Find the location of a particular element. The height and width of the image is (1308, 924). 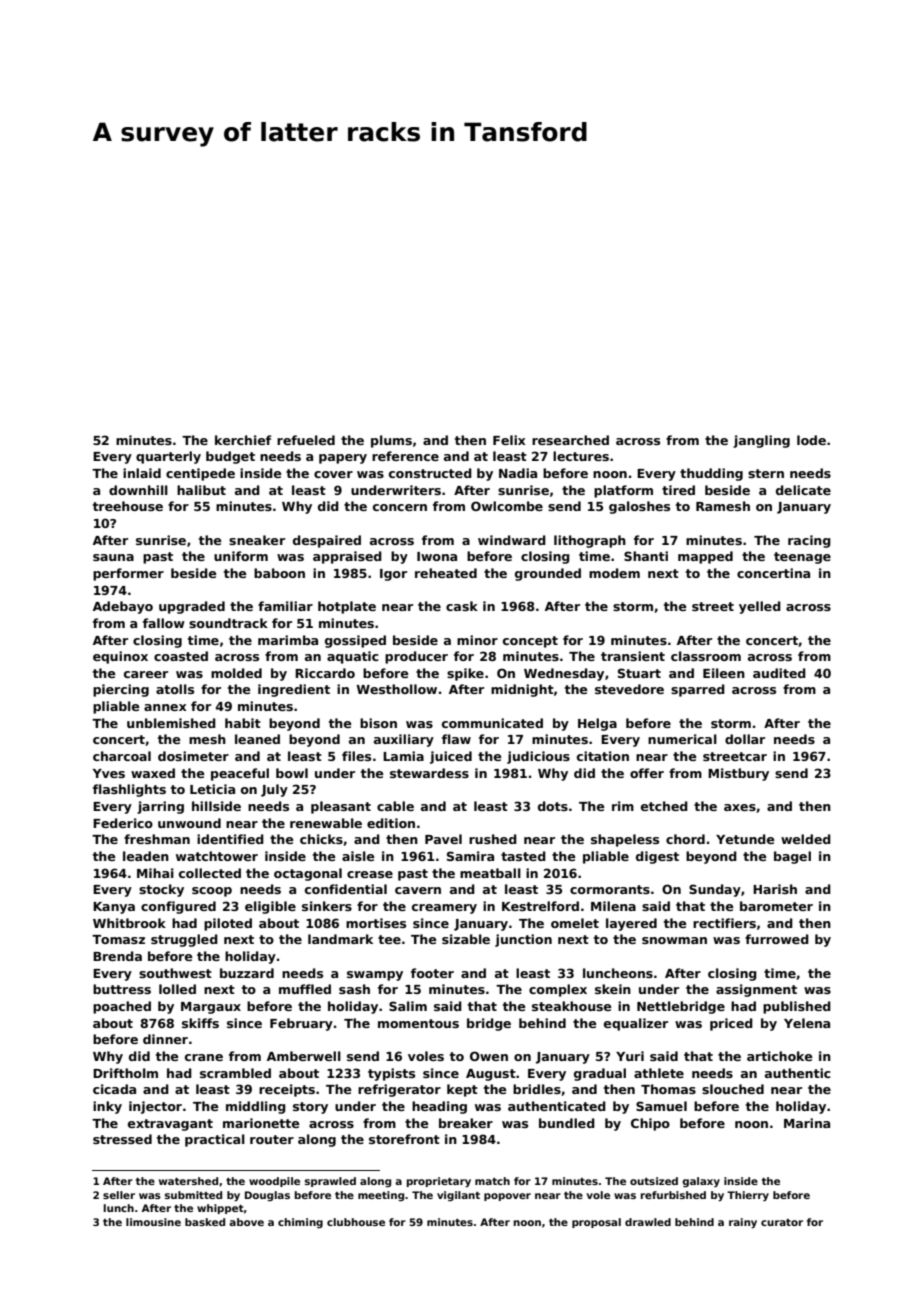

Thierry is located at coordinates (748, 1196).
